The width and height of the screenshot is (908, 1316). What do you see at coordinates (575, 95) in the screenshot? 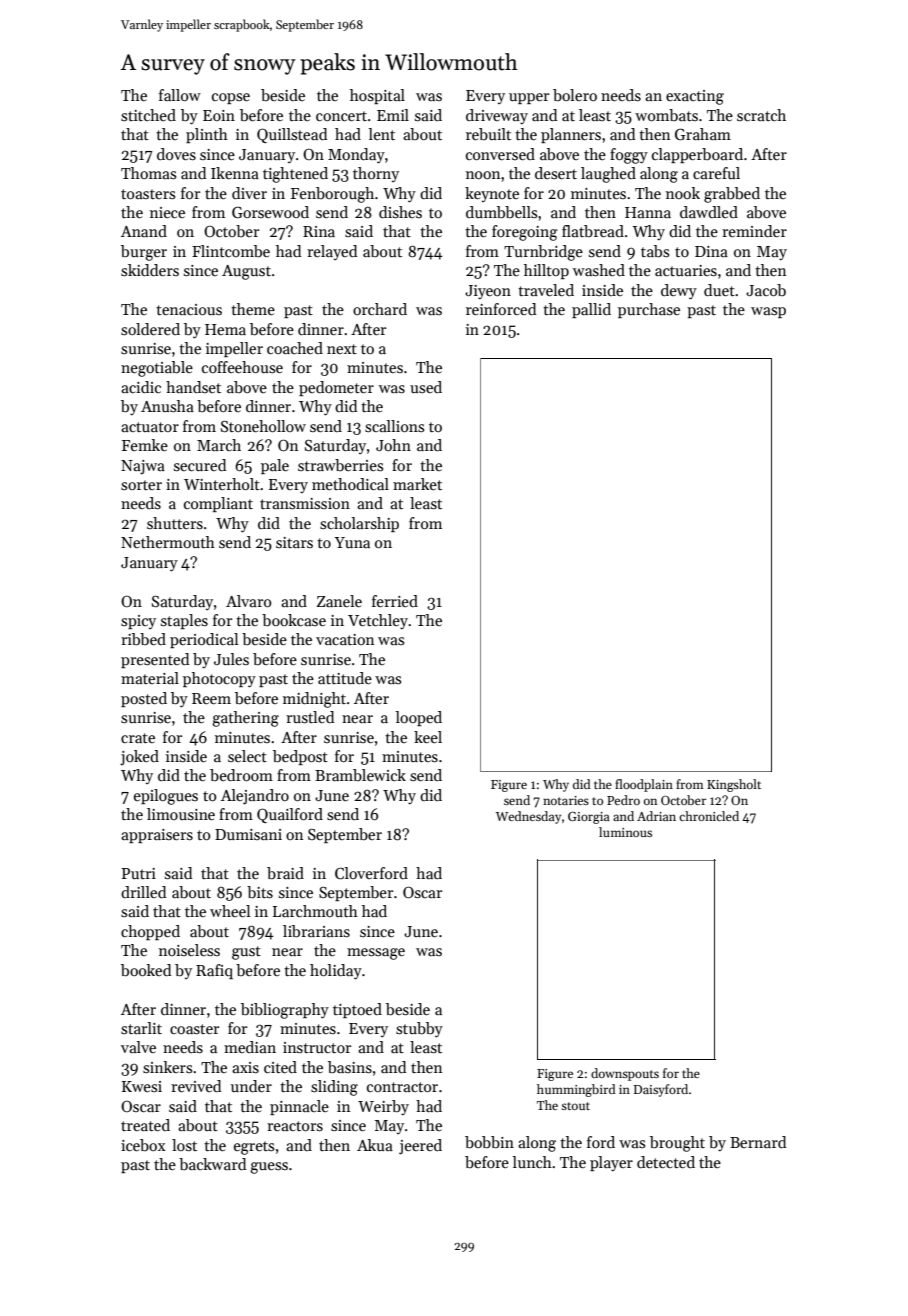
I see `bolero` at bounding box center [575, 95].
